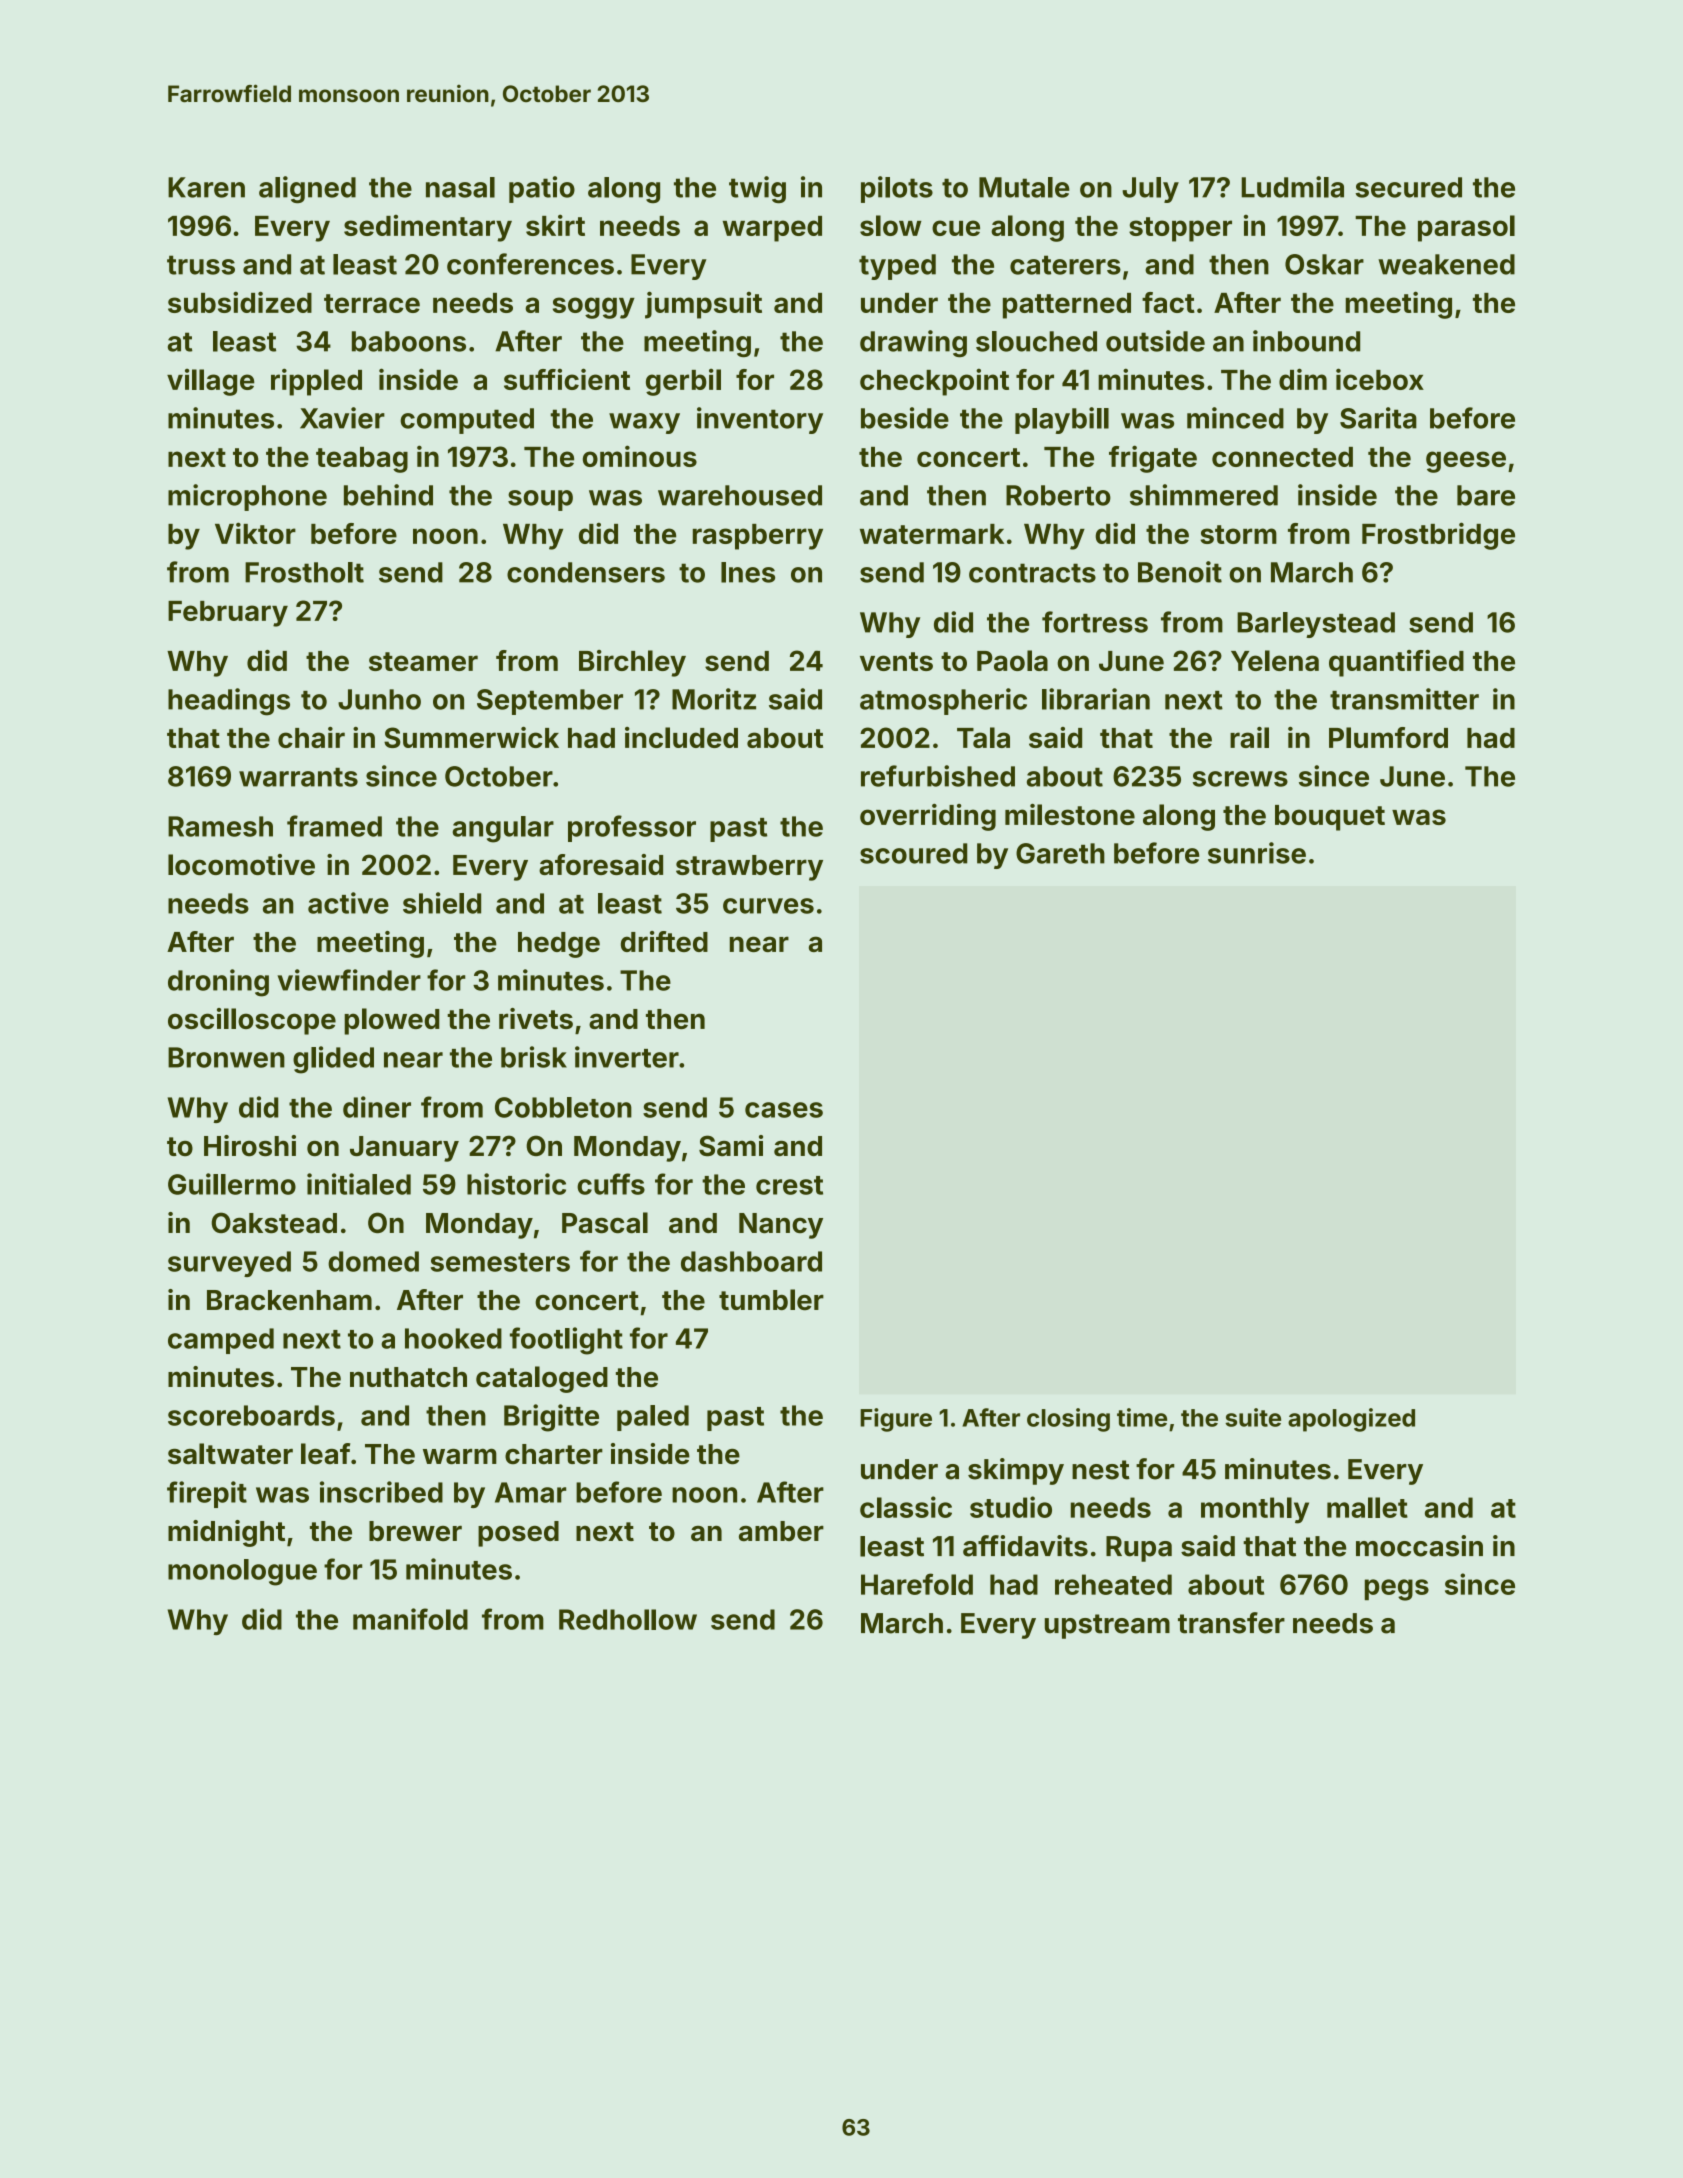  Describe the element at coordinates (289, 1300) in the image. I see `Brackenham` at that location.
